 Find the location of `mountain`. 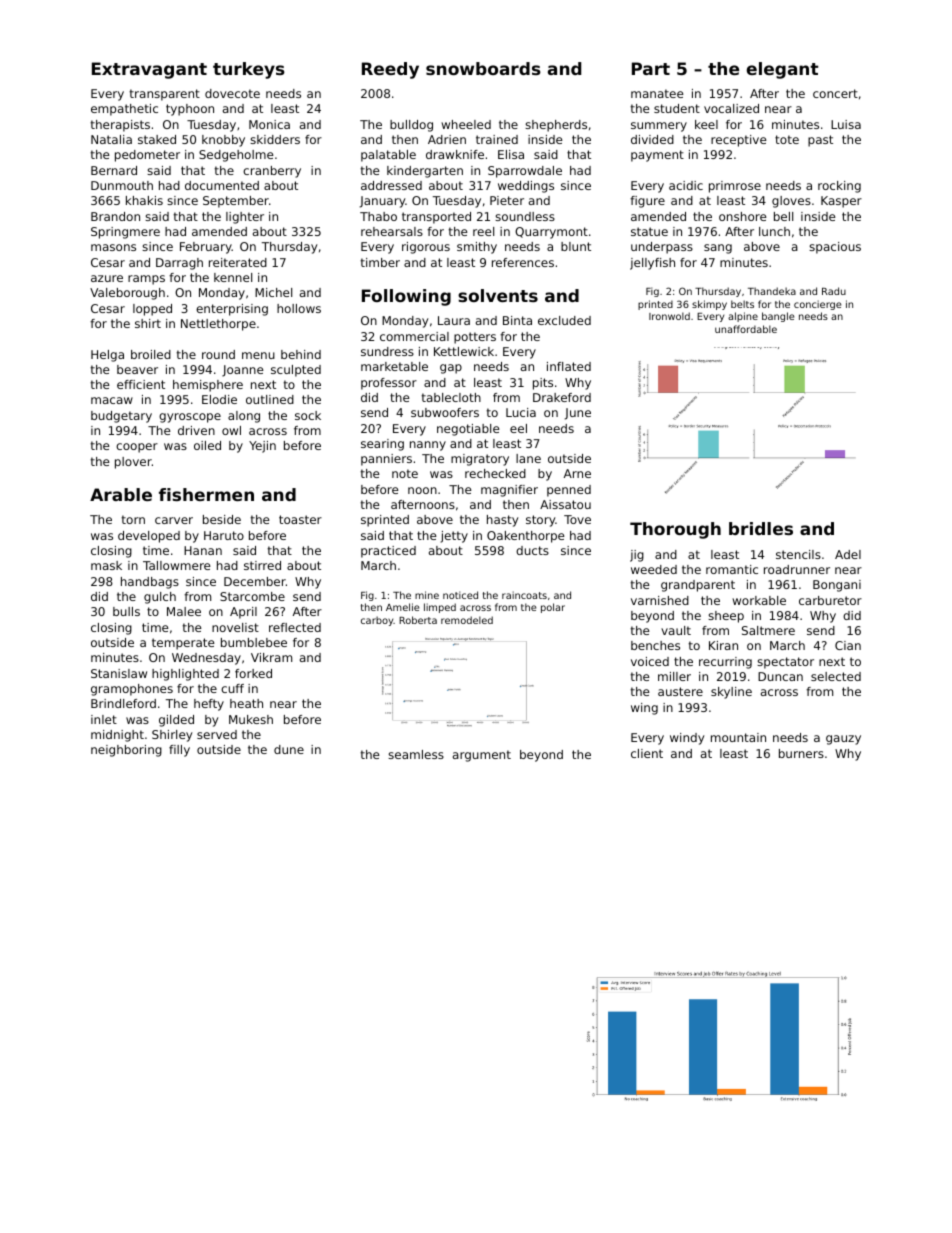

mountain is located at coordinates (738, 737).
